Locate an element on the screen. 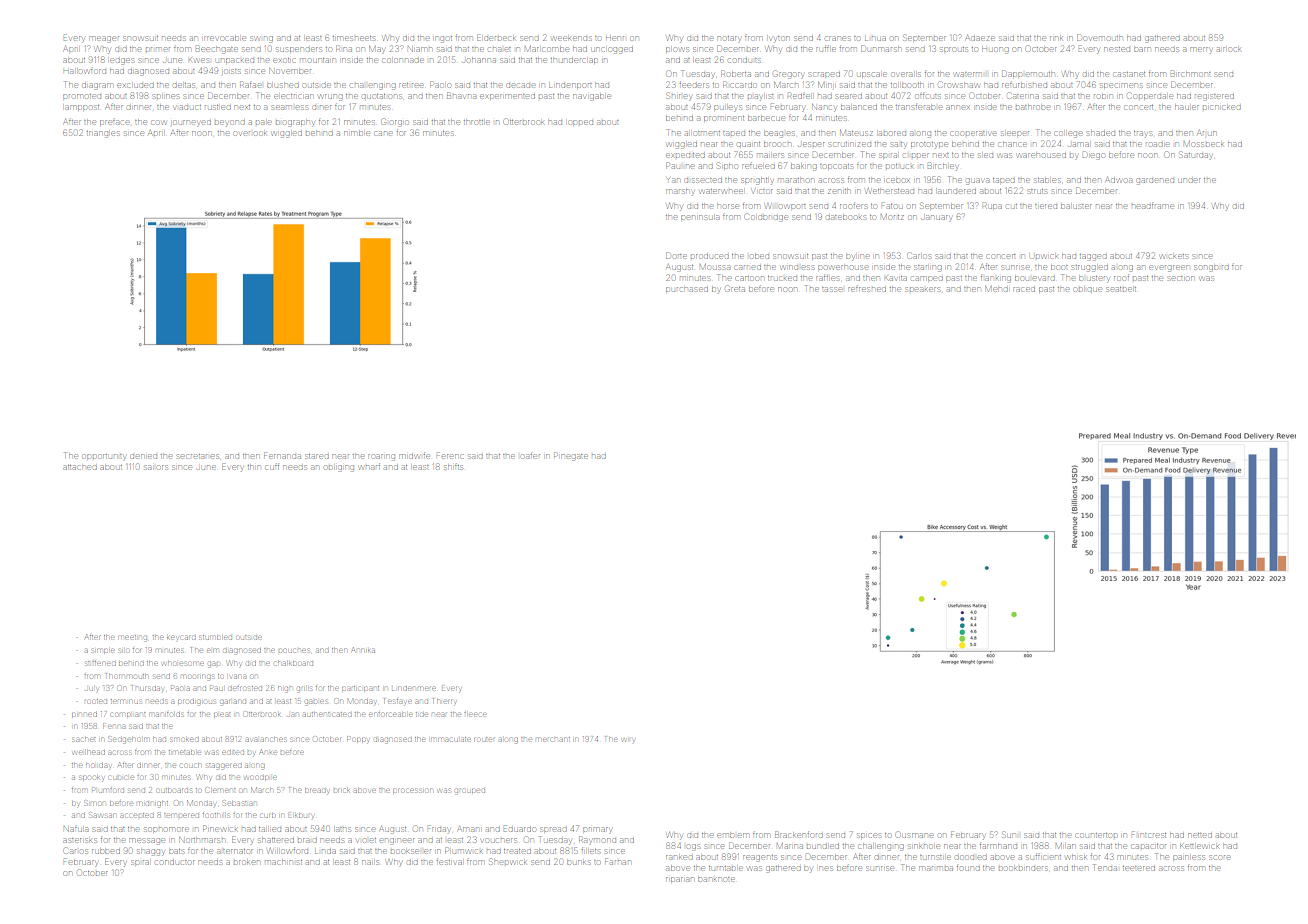 Image resolution: width=1308 pixels, height=924 pixels. secretaries is located at coordinates (198, 456).
